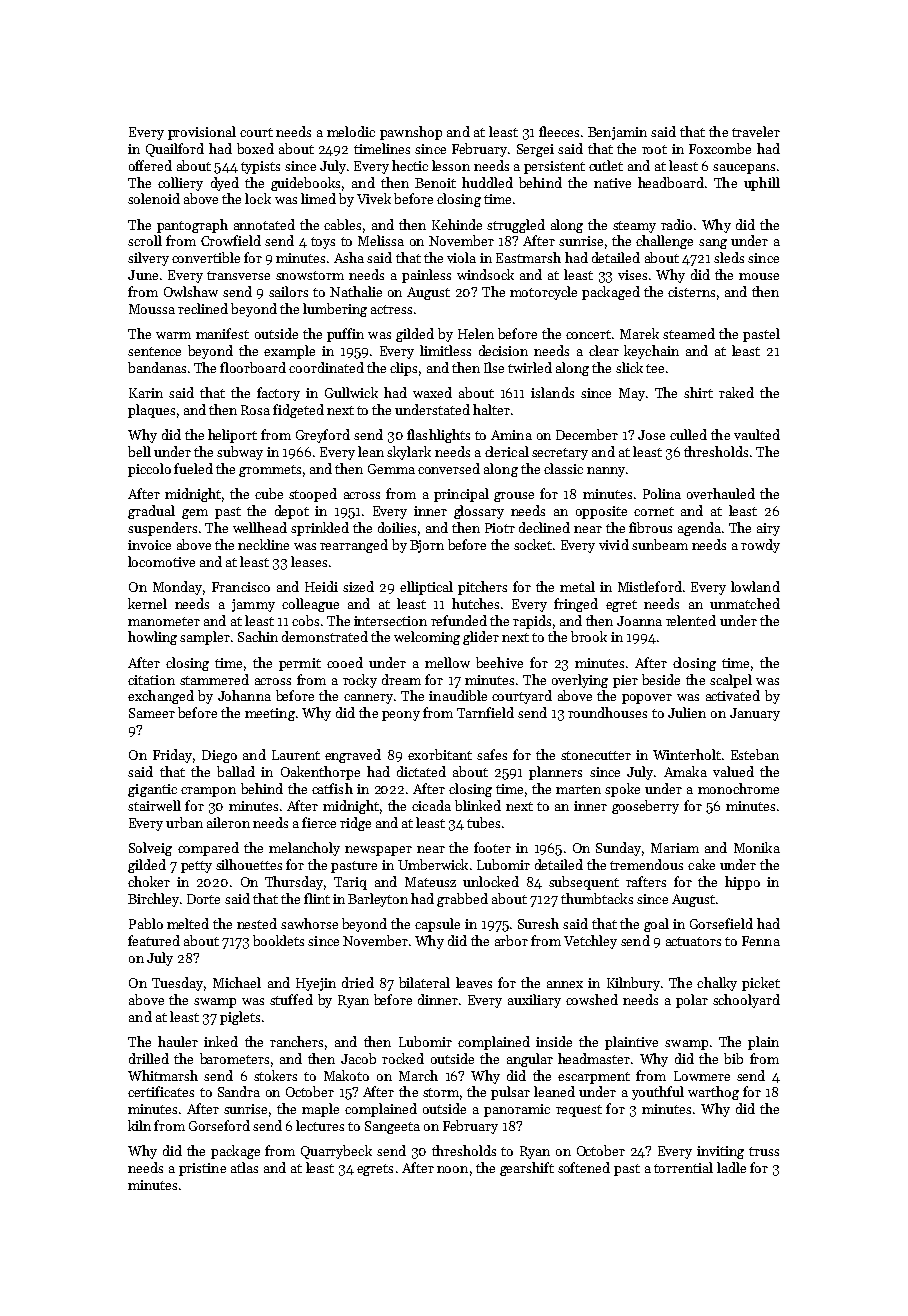  What do you see at coordinates (152, 713) in the image?
I see `Sameer` at bounding box center [152, 713].
